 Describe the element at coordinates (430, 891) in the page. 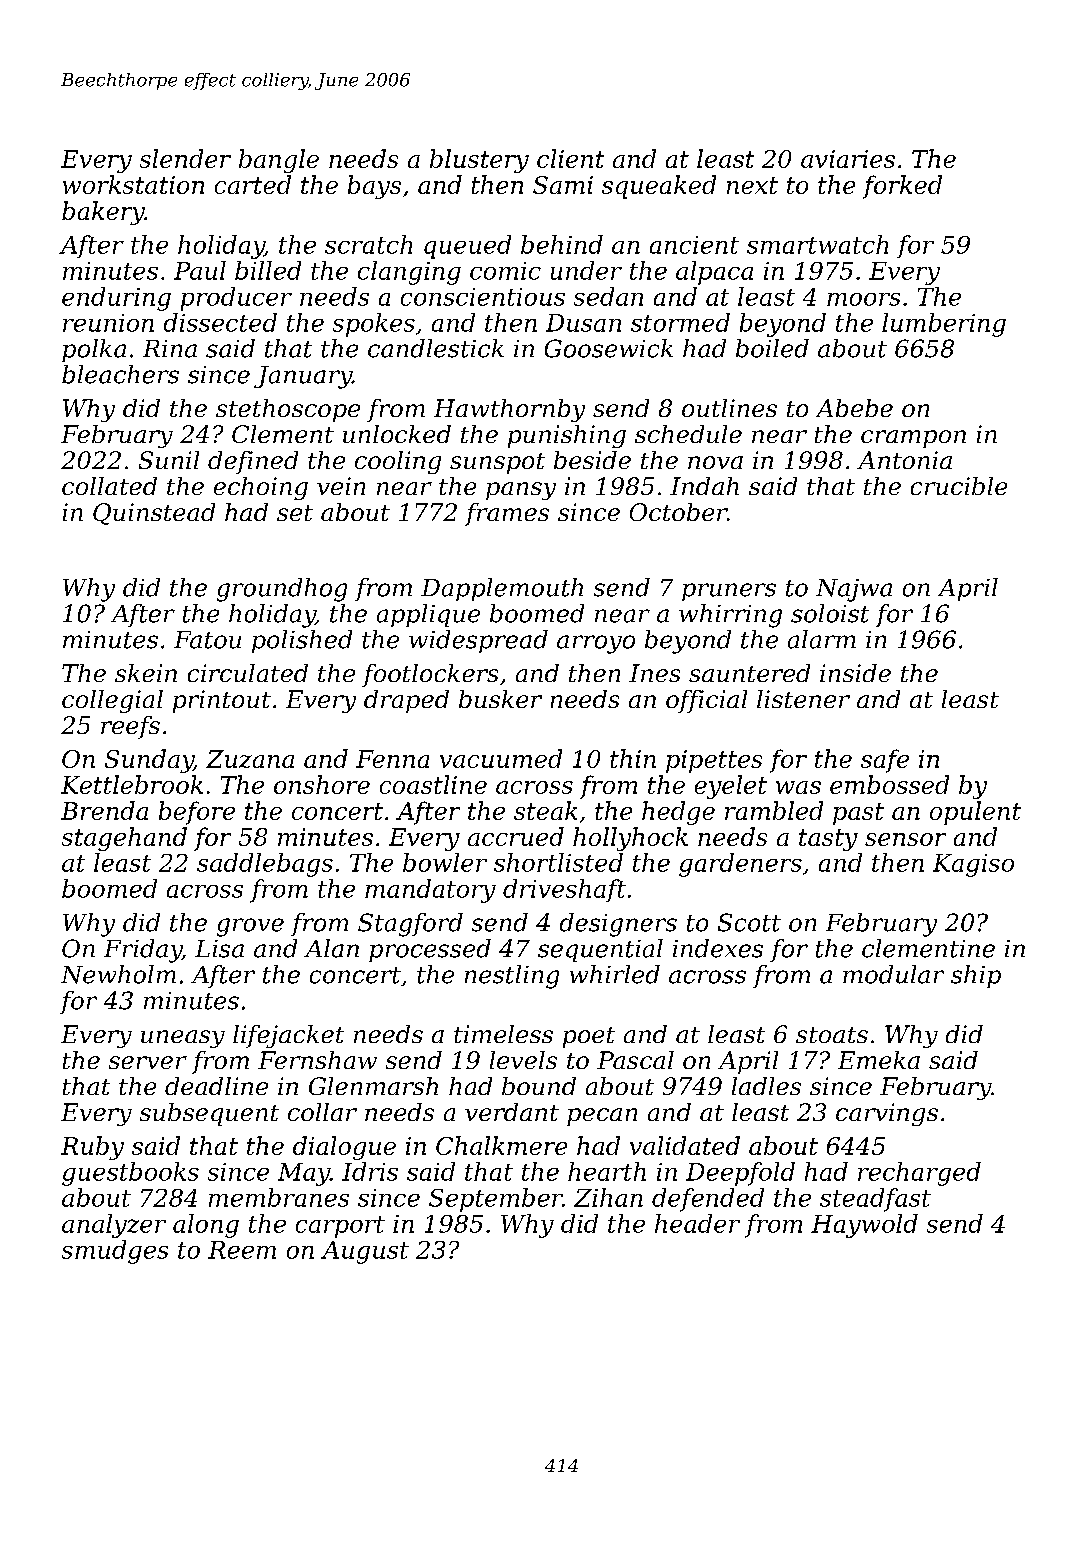

I see `mandatory` at that location.
